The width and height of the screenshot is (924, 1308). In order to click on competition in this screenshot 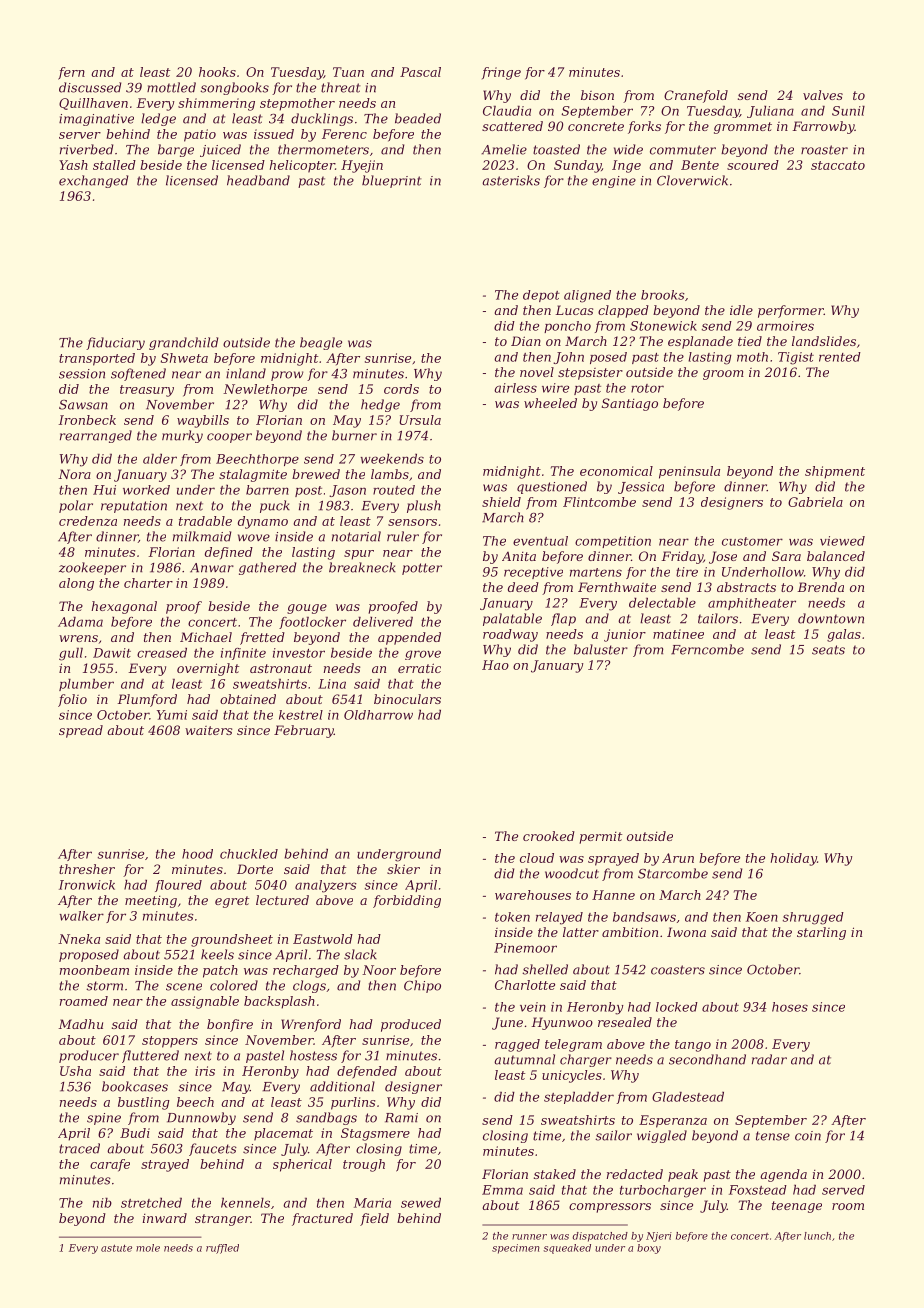, I will do `click(613, 542)`.
